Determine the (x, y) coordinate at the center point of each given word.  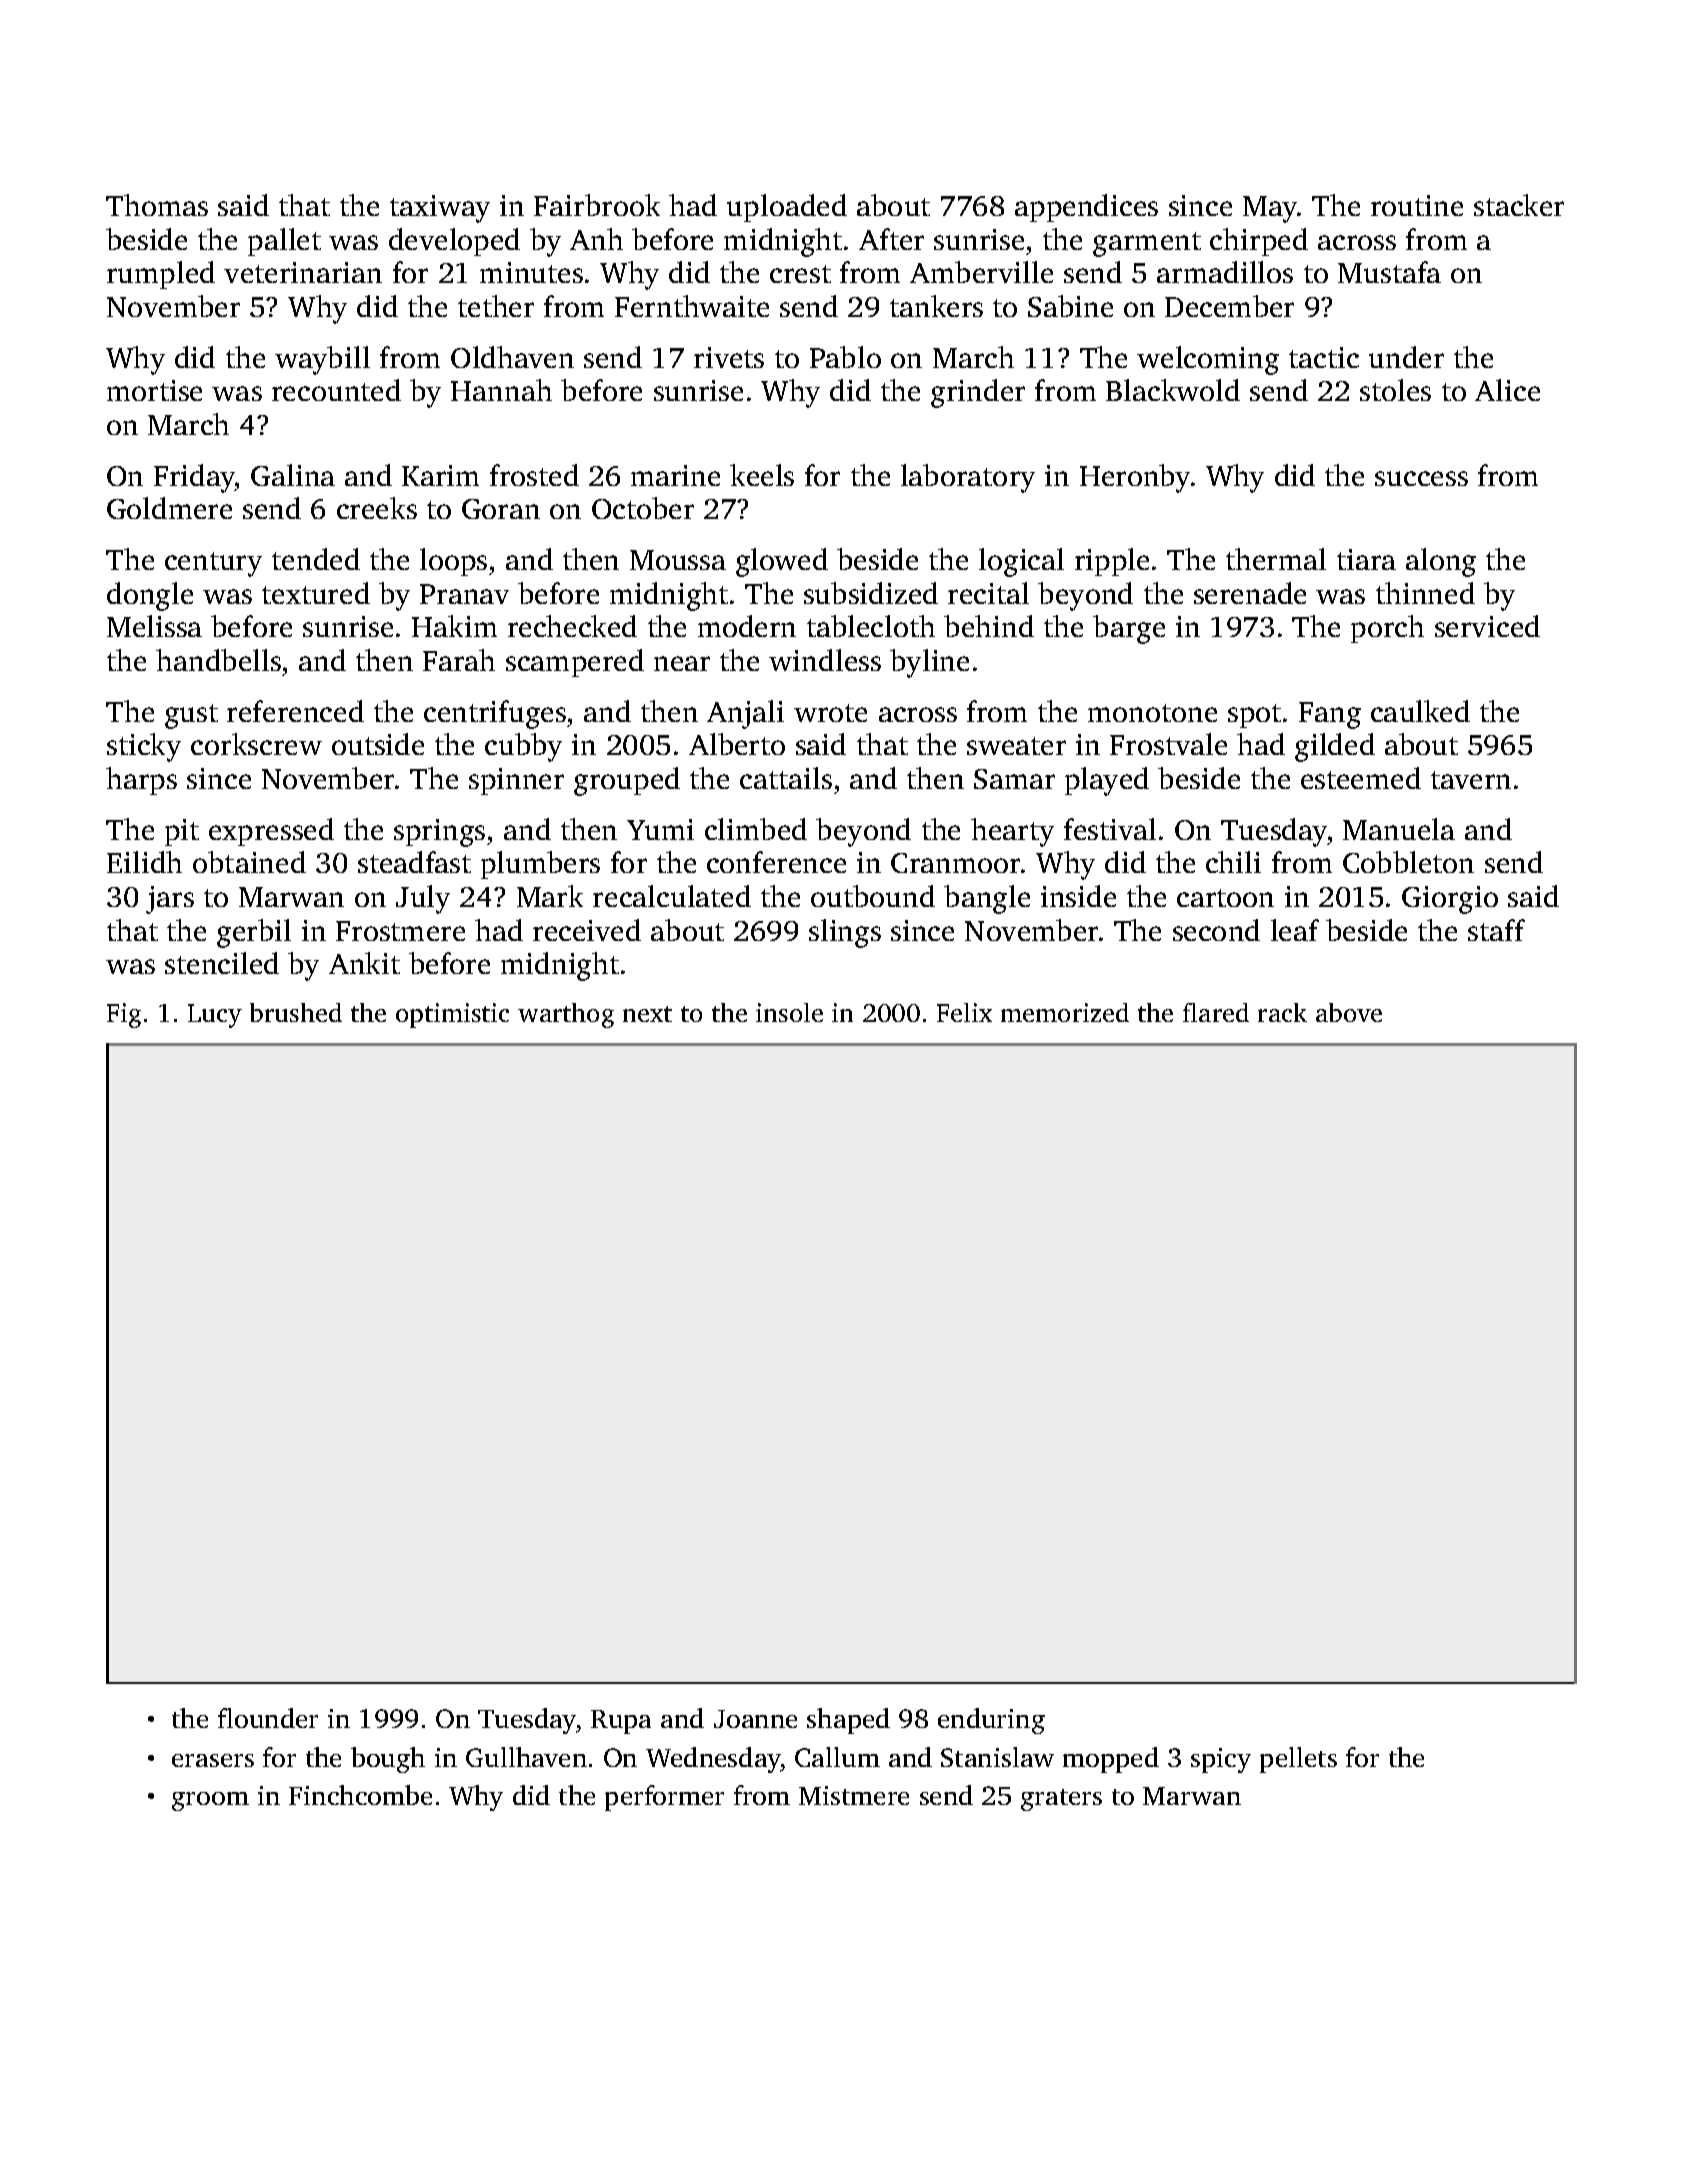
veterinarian (303, 272)
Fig (124, 1015)
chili (1233, 862)
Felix (964, 1012)
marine (675, 475)
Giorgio (1450, 900)
